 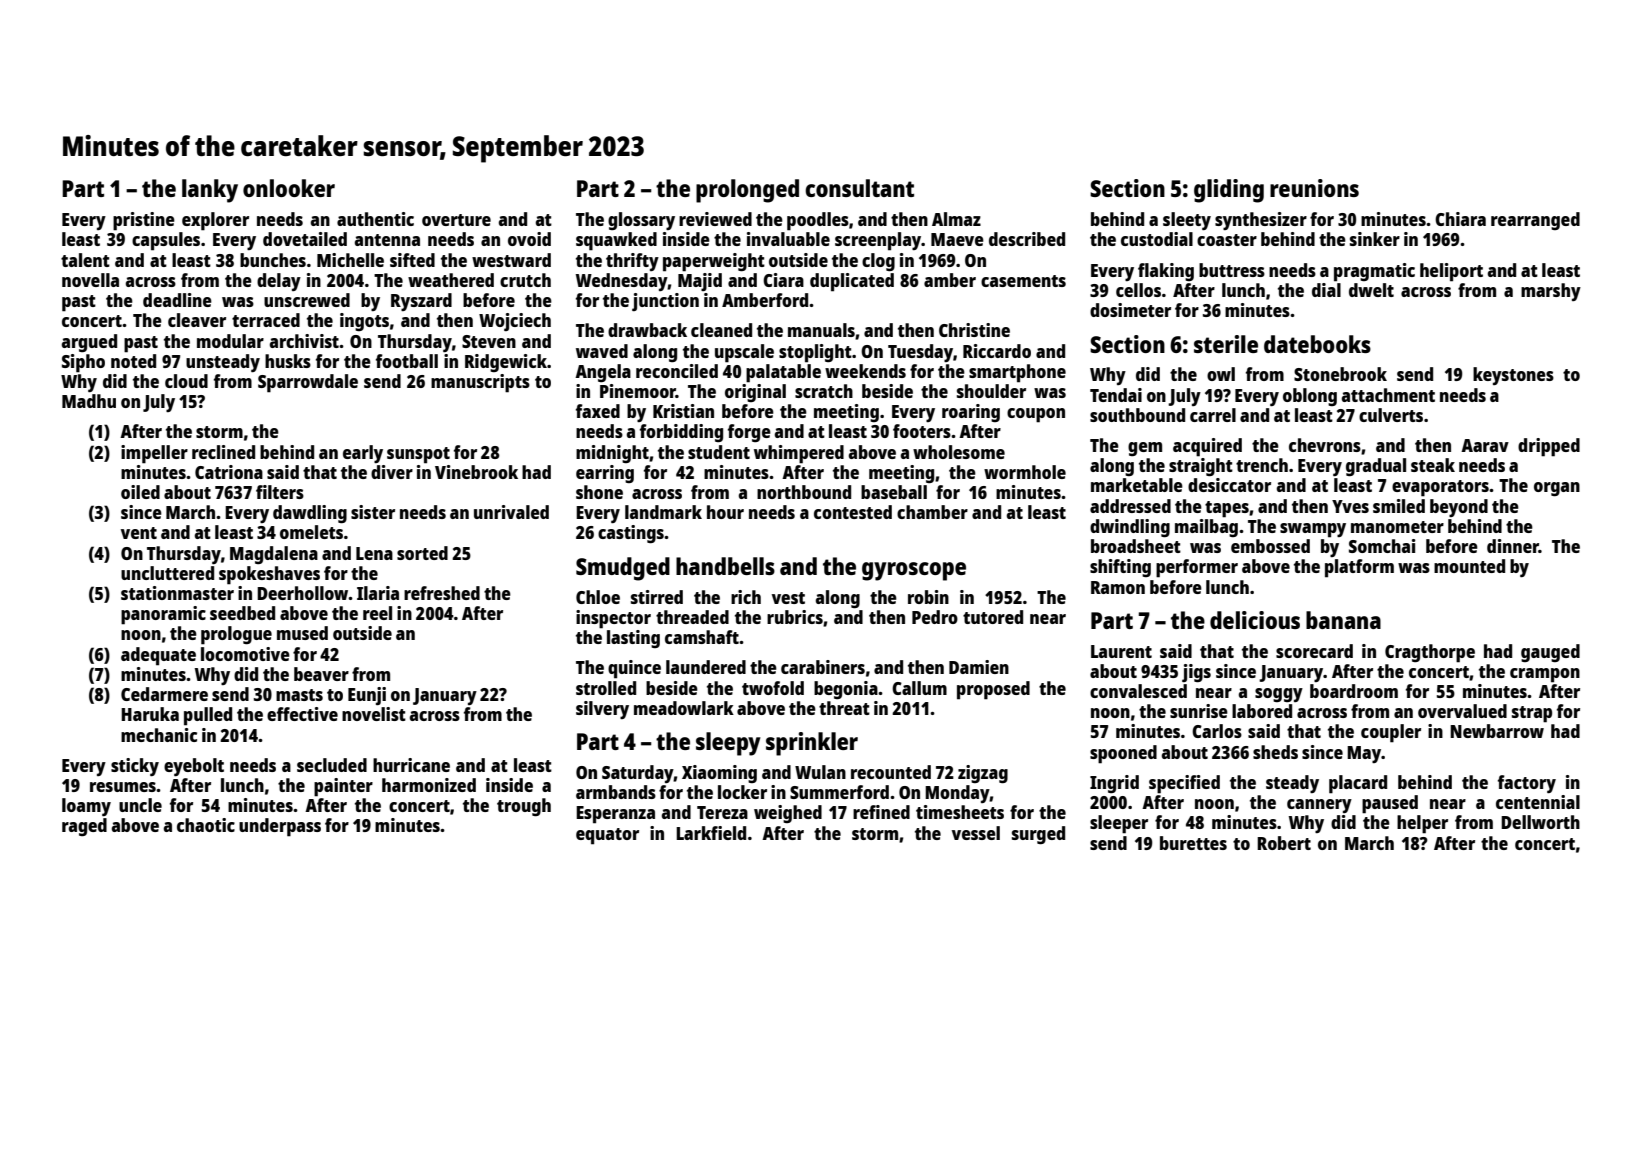 What do you see at coordinates (1227, 240) in the image?
I see `coaster` at bounding box center [1227, 240].
